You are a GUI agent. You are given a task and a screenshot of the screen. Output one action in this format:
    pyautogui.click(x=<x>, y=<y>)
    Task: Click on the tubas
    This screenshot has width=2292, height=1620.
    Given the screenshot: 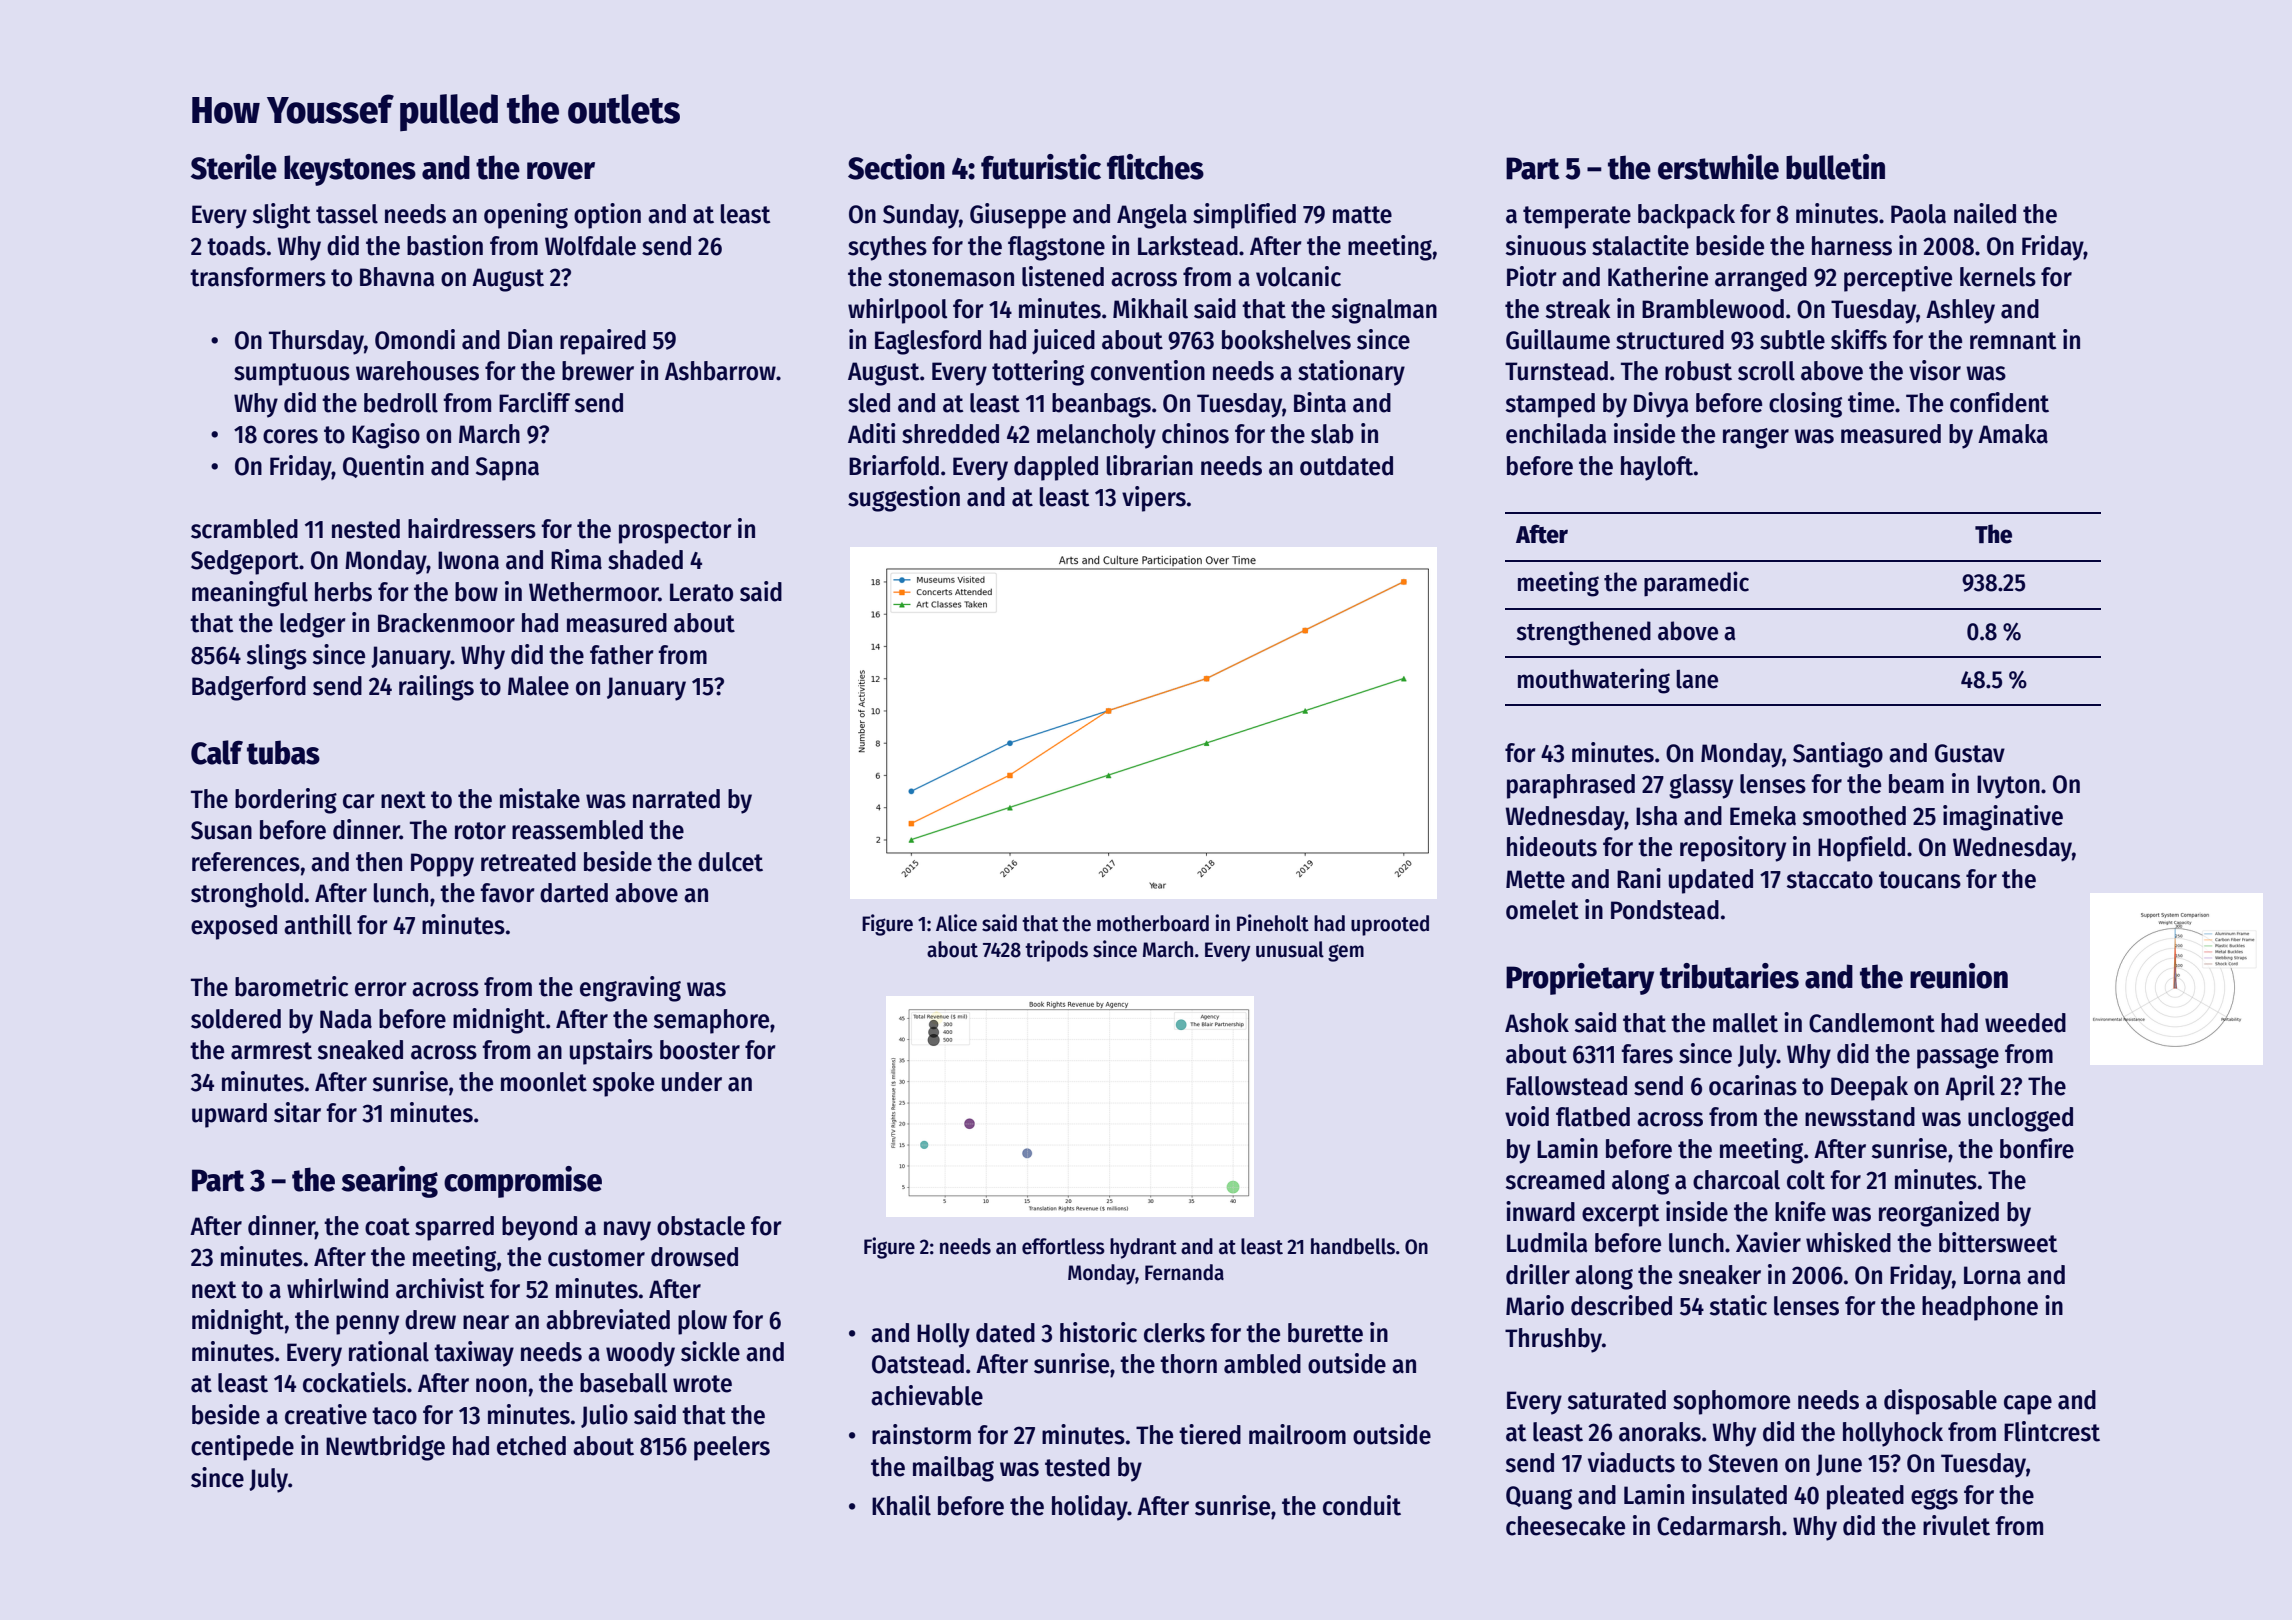 What is the action you would take?
    pyautogui.click(x=283, y=752)
